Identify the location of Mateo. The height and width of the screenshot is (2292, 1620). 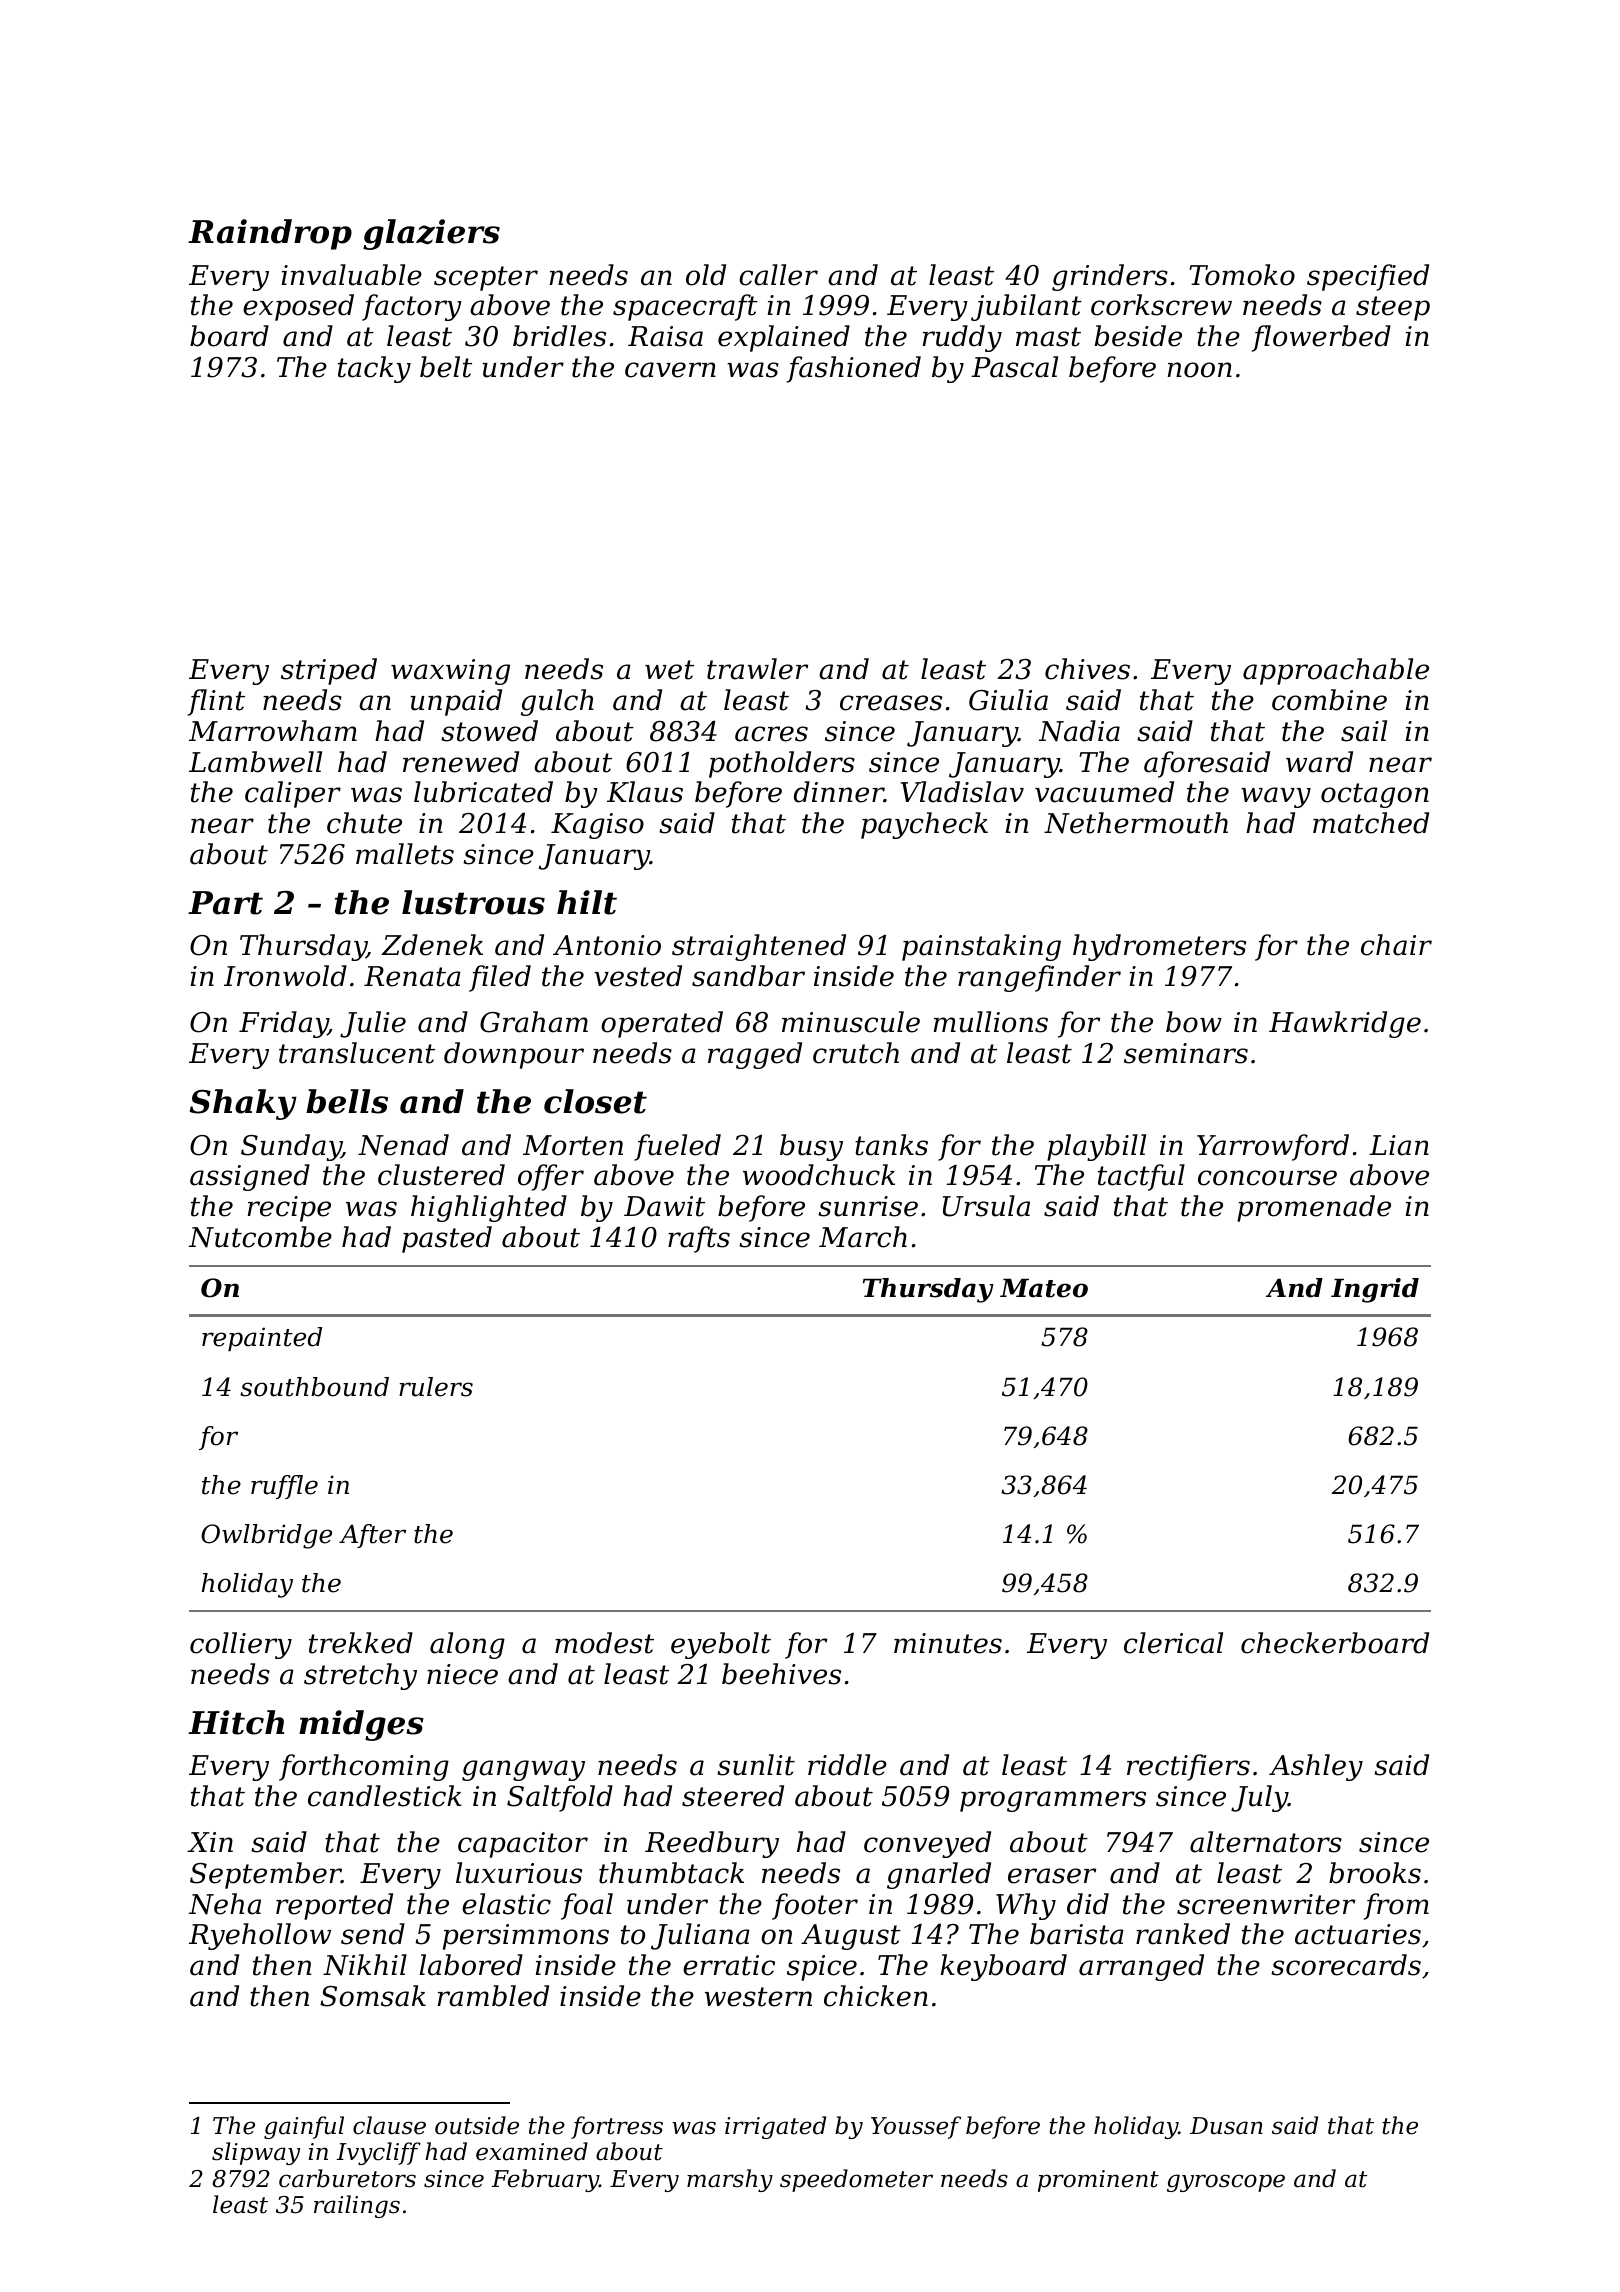
(1044, 1288).
